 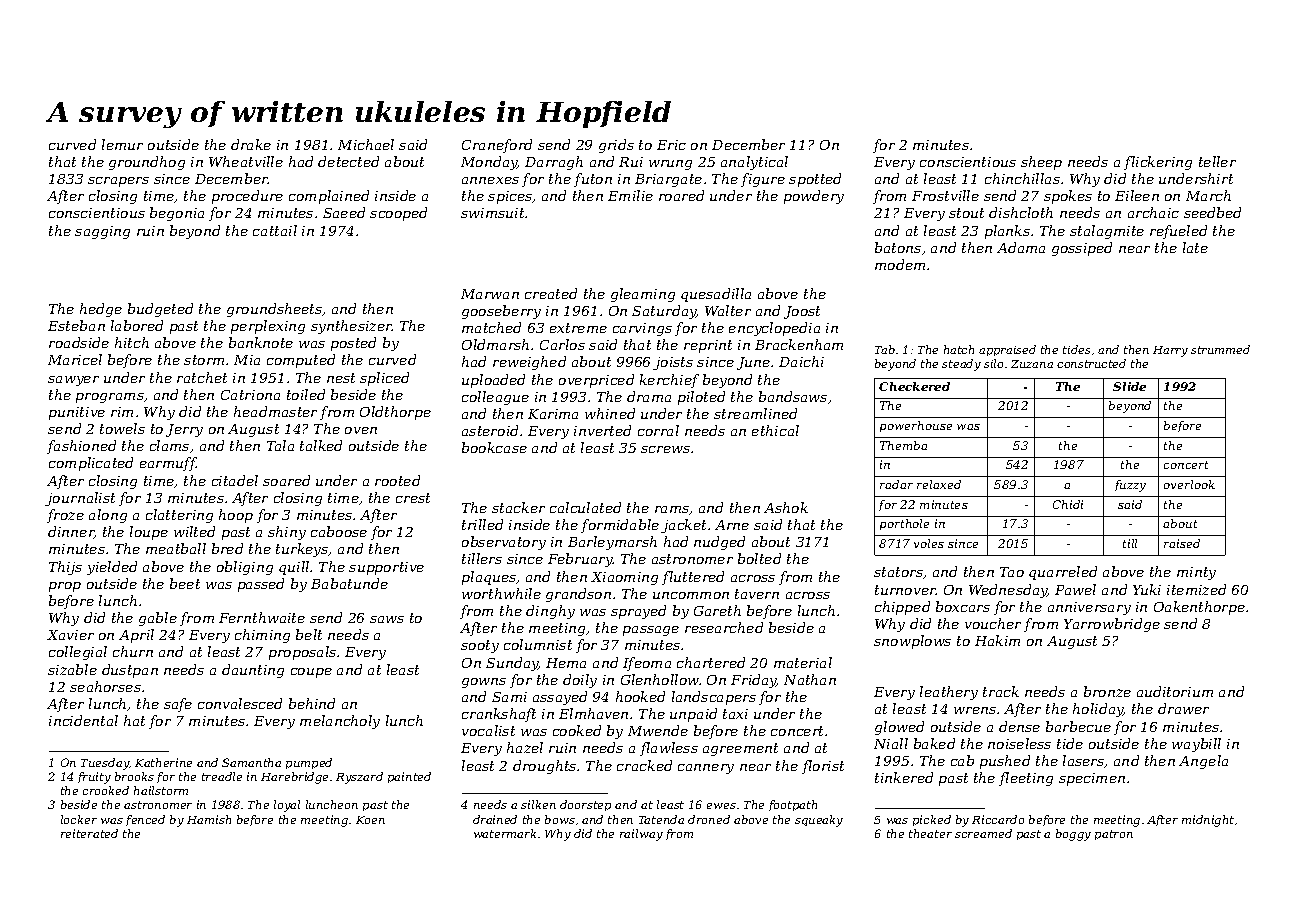 What do you see at coordinates (73, 381) in the screenshot?
I see `sawyer` at bounding box center [73, 381].
